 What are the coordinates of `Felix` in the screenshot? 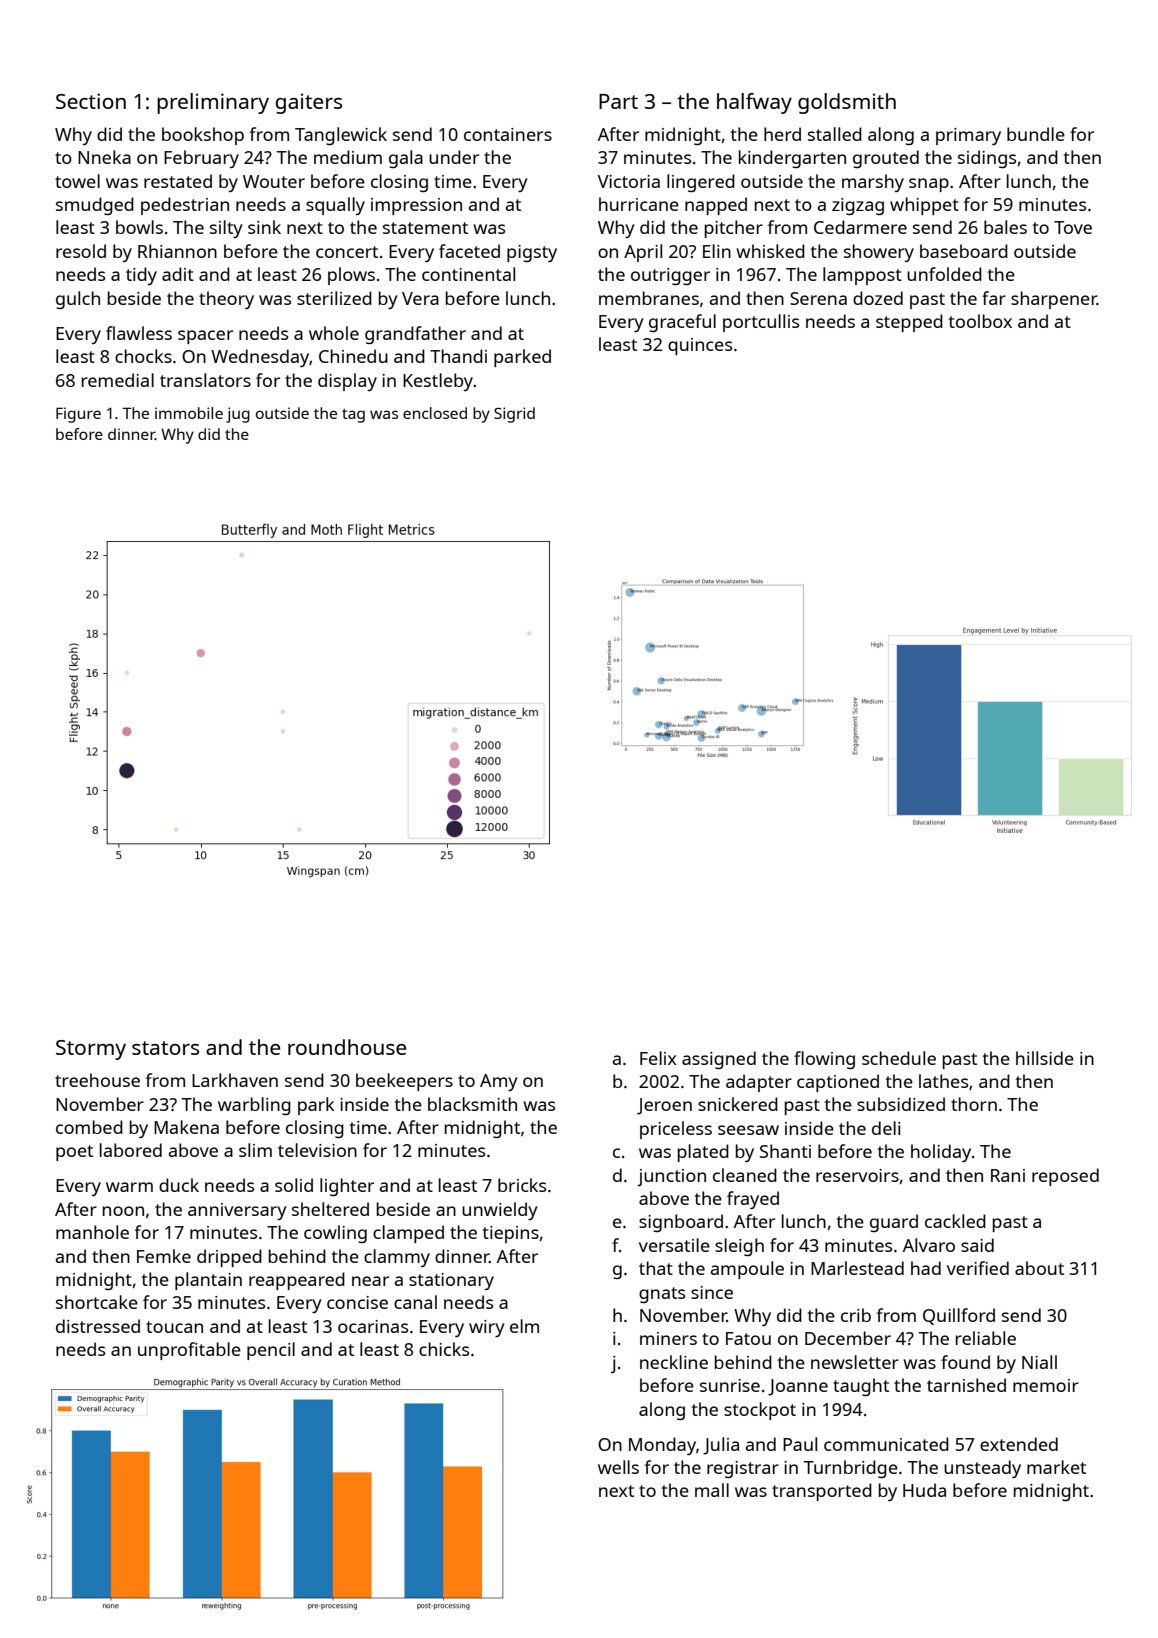 It's located at (658, 1058).
